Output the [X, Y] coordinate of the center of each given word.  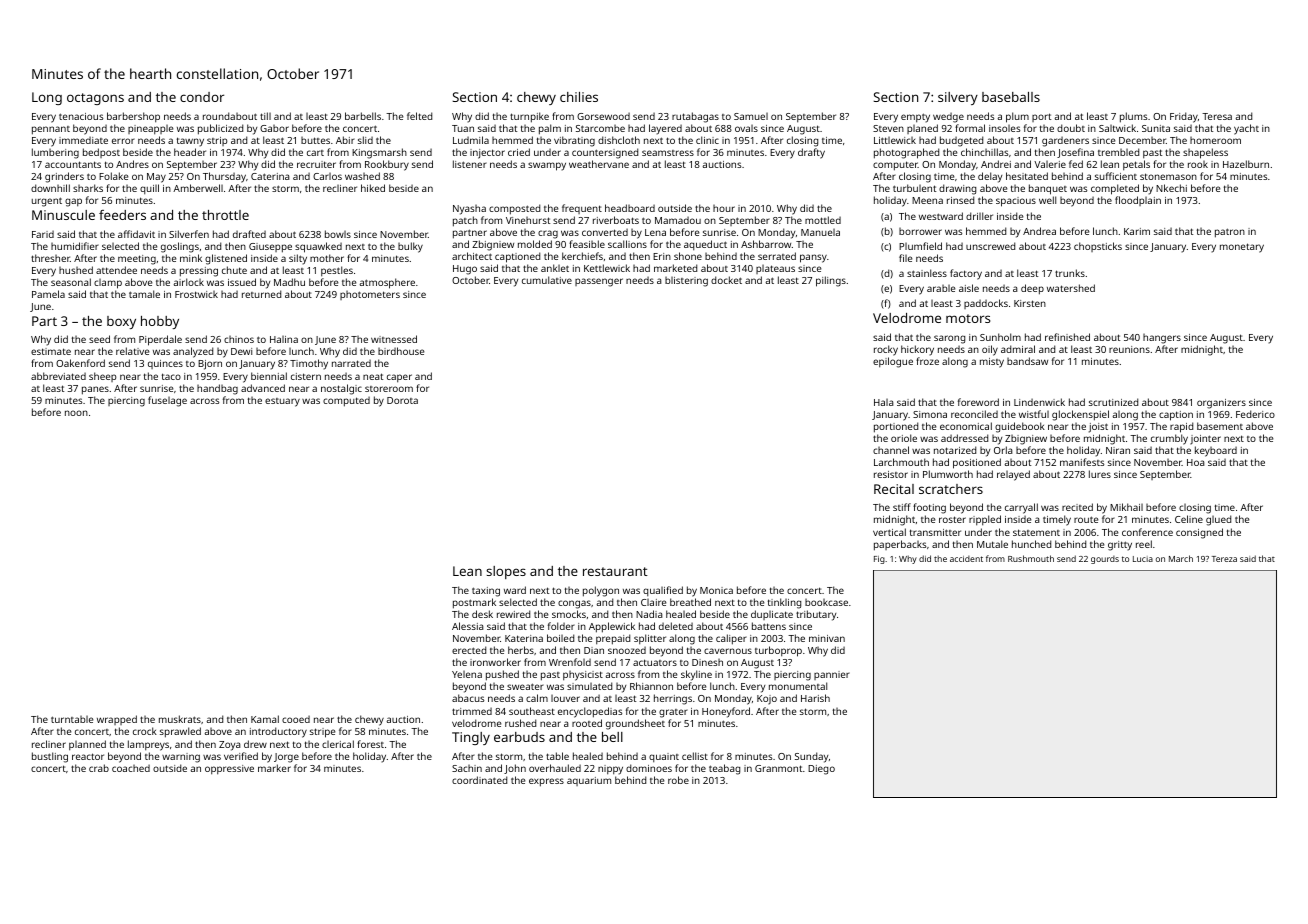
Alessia [468, 626]
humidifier [75, 246]
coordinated [479, 780]
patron [1230, 233]
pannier [832, 675]
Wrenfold [570, 662]
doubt [1071, 128]
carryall [1021, 508]
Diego [821, 770]
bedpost [101, 153]
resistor [891, 474]
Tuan [463, 128]
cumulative [547, 280]
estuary [282, 402]
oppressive [229, 770]
